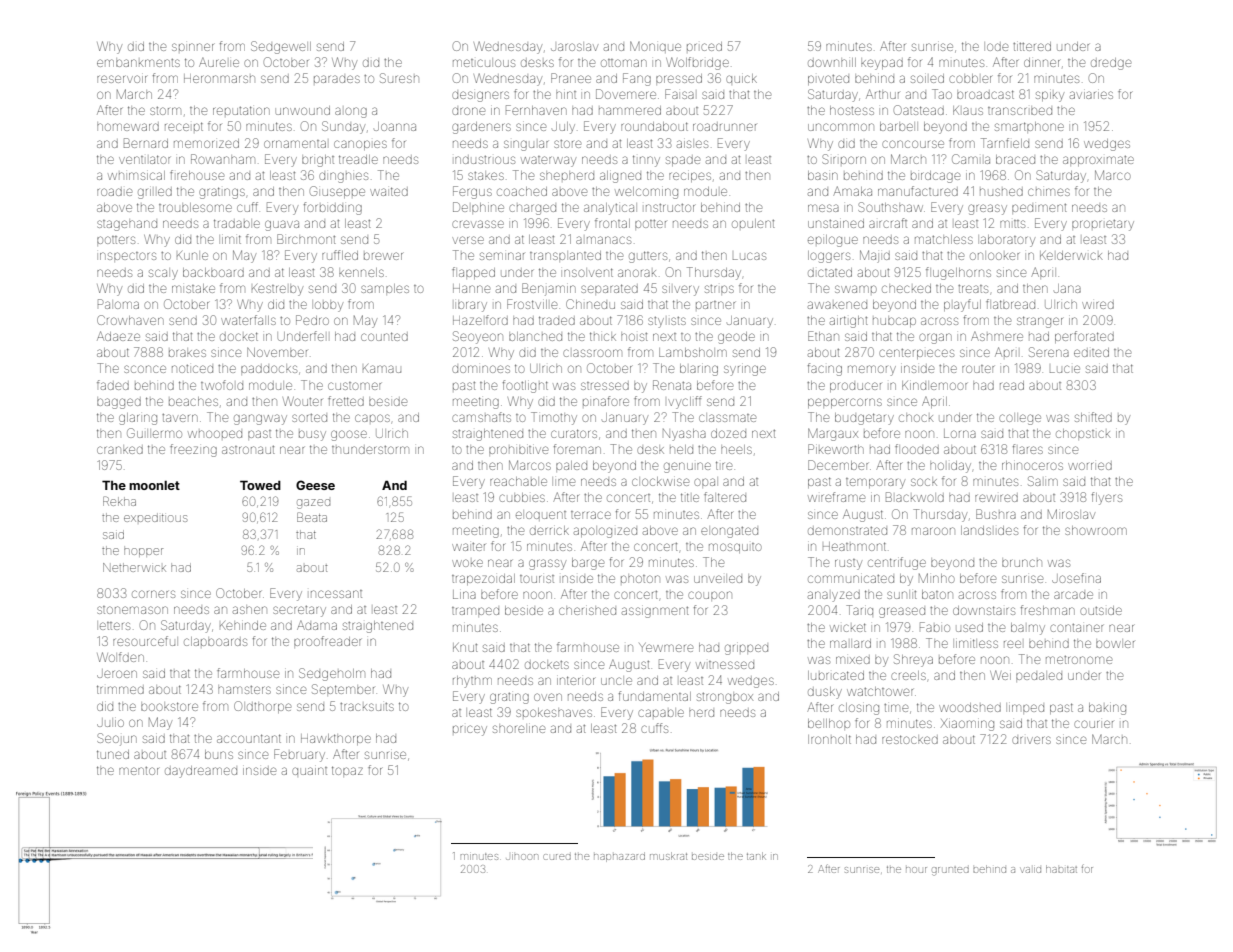 Image resolution: width=1233 pixels, height=952 pixels. What do you see at coordinates (1083, 433) in the screenshot?
I see `chopstick` at bounding box center [1083, 433].
